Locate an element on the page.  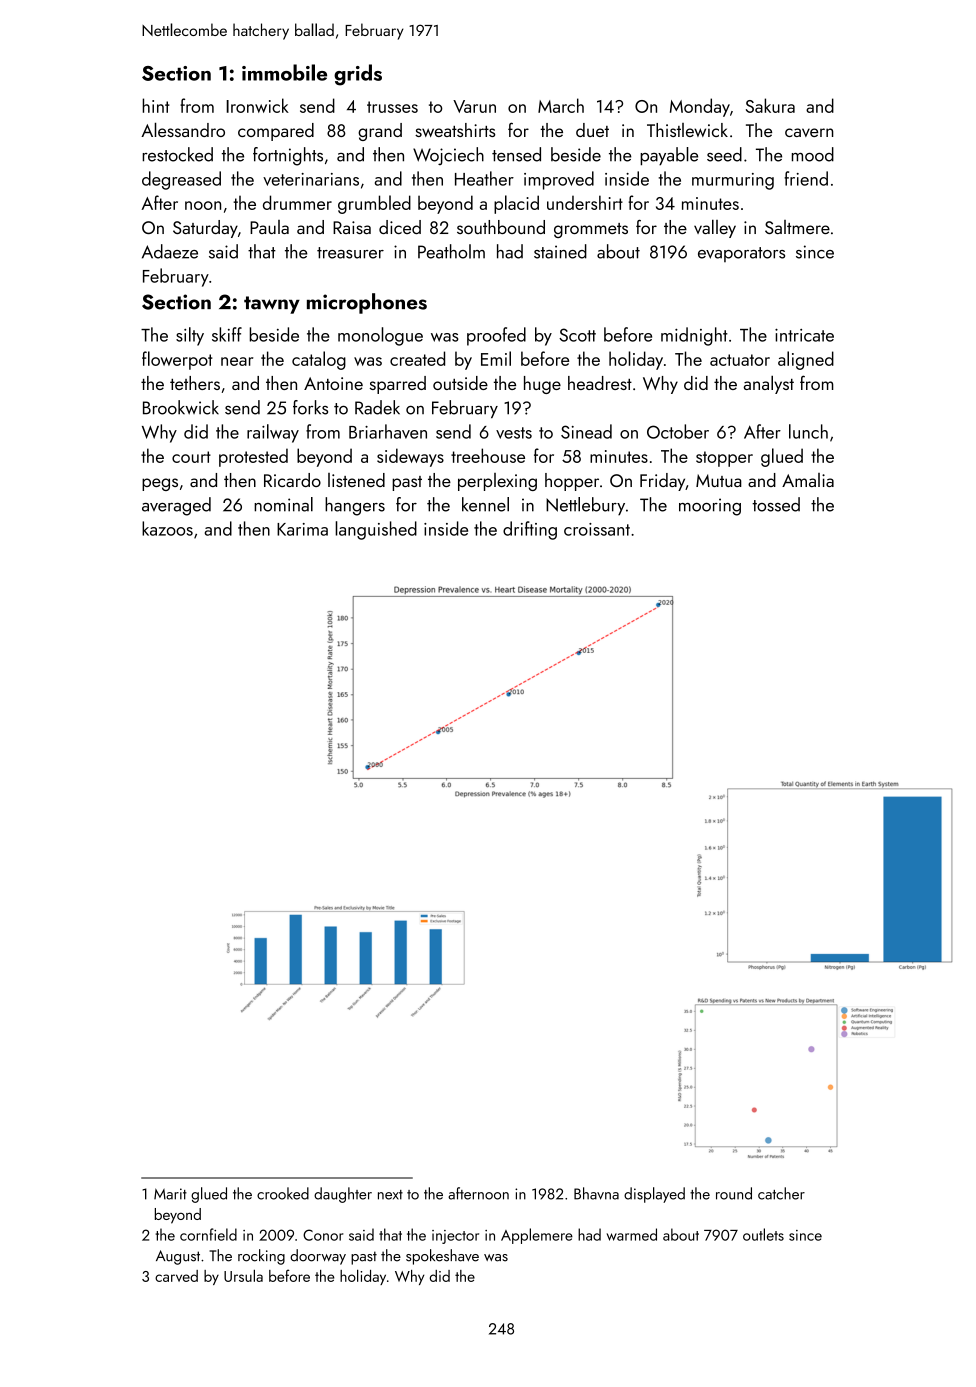
mooring is located at coordinates (710, 507).
